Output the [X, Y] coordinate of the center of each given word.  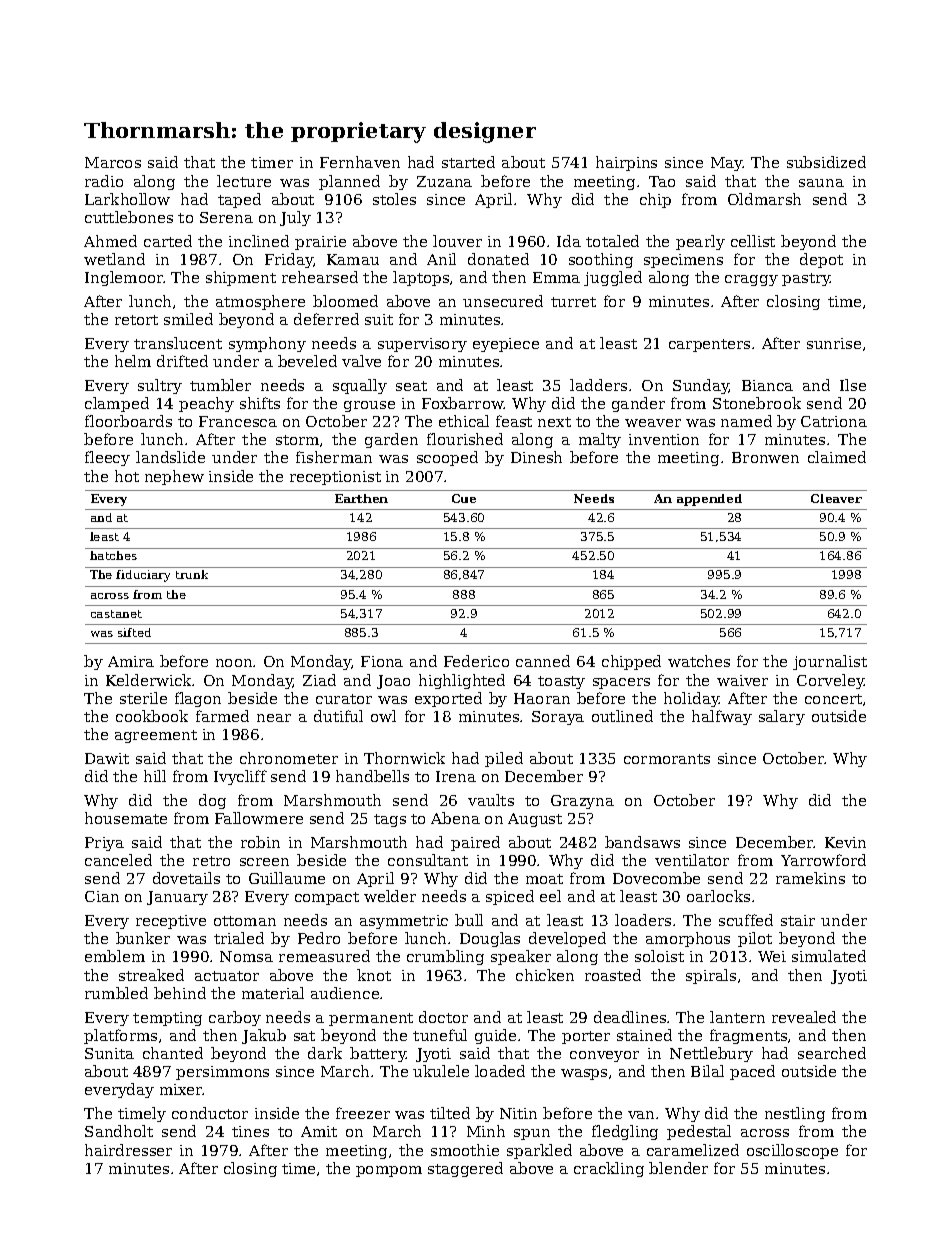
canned [543, 661]
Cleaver [836, 498]
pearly [700, 242]
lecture [244, 181]
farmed [222, 716]
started [468, 162]
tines [250, 1131]
